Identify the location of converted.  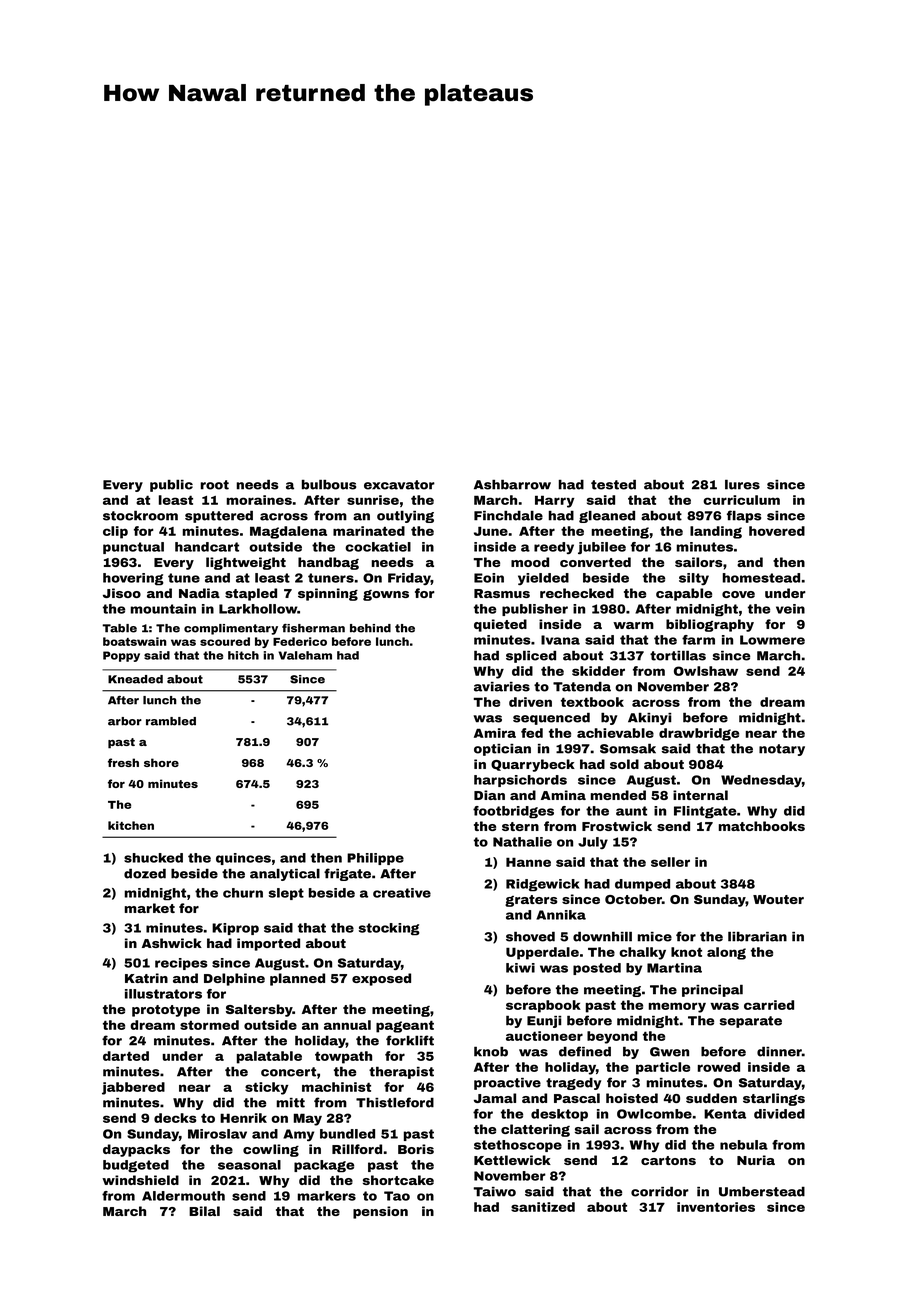
(595, 562).
